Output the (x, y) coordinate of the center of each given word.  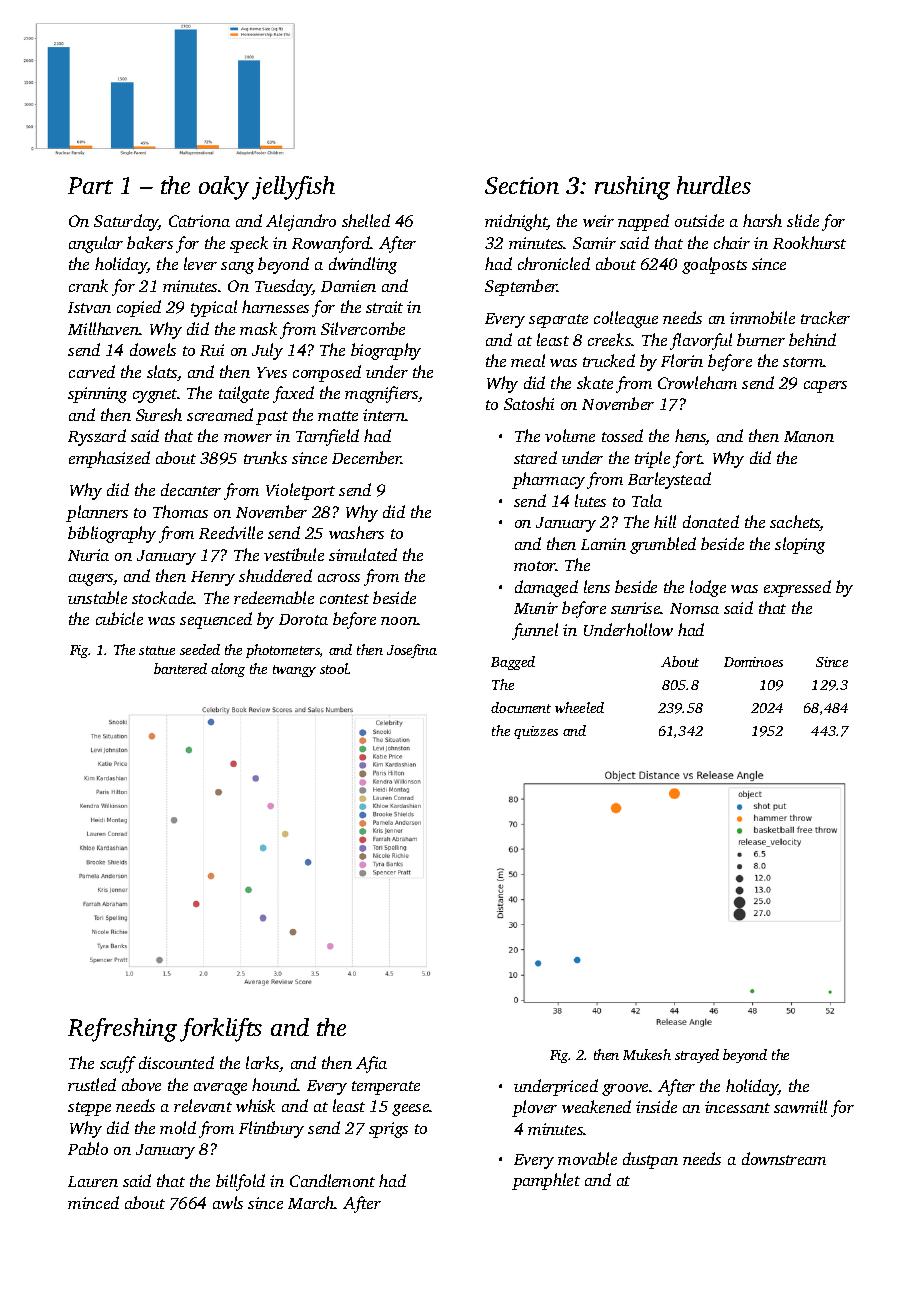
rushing (632, 188)
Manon (809, 436)
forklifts (221, 1030)
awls (228, 1202)
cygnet (155, 396)
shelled (366, 220)
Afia (371, 1064)
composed (327, 373)
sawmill (800, 1106)
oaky (224, 188)
